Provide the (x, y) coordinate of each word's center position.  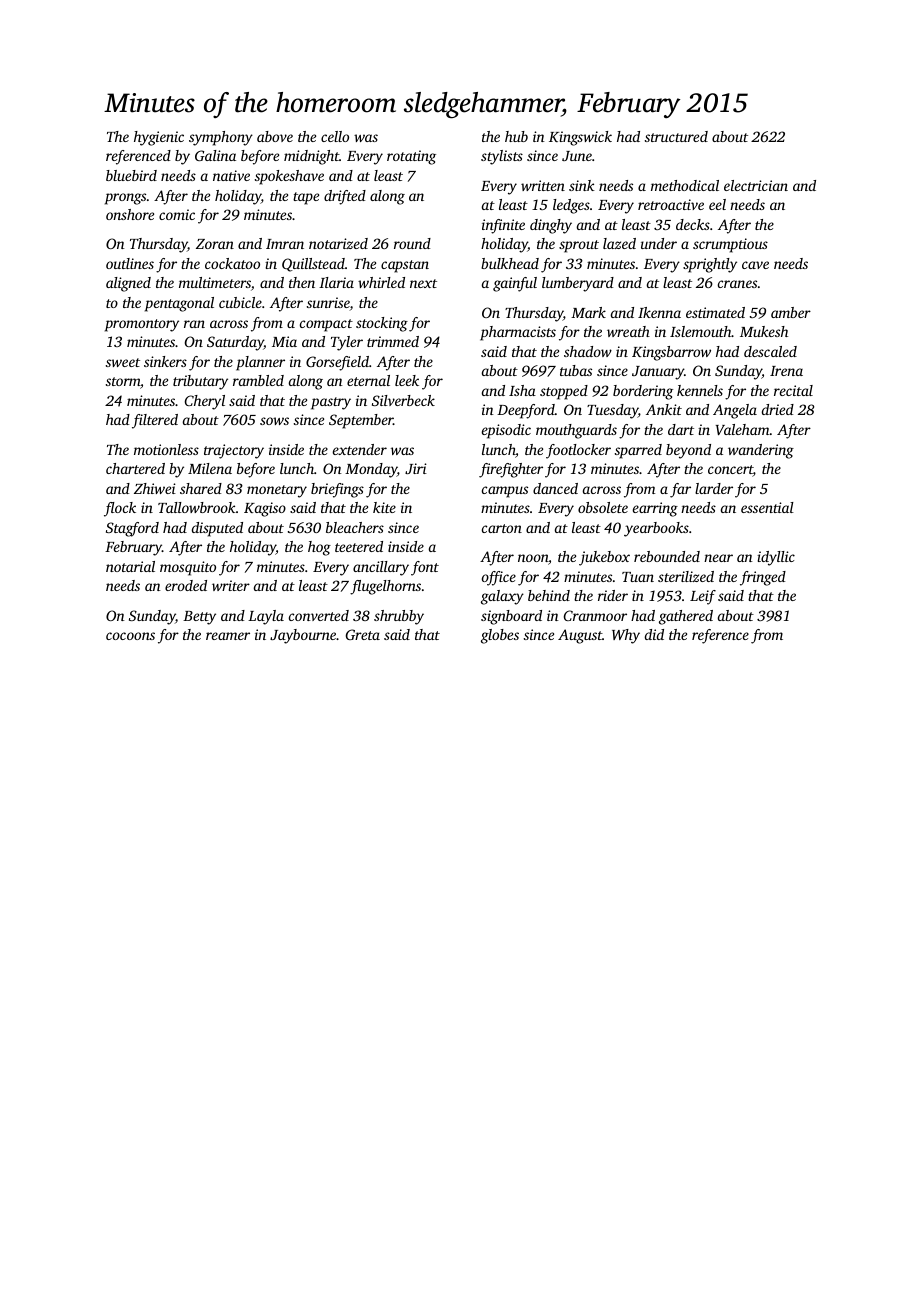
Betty (199, 618)
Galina (215, 155)
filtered (155, 421)
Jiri (416, 468)
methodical (685, 185)
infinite (503, 226)
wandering (761, 451)
